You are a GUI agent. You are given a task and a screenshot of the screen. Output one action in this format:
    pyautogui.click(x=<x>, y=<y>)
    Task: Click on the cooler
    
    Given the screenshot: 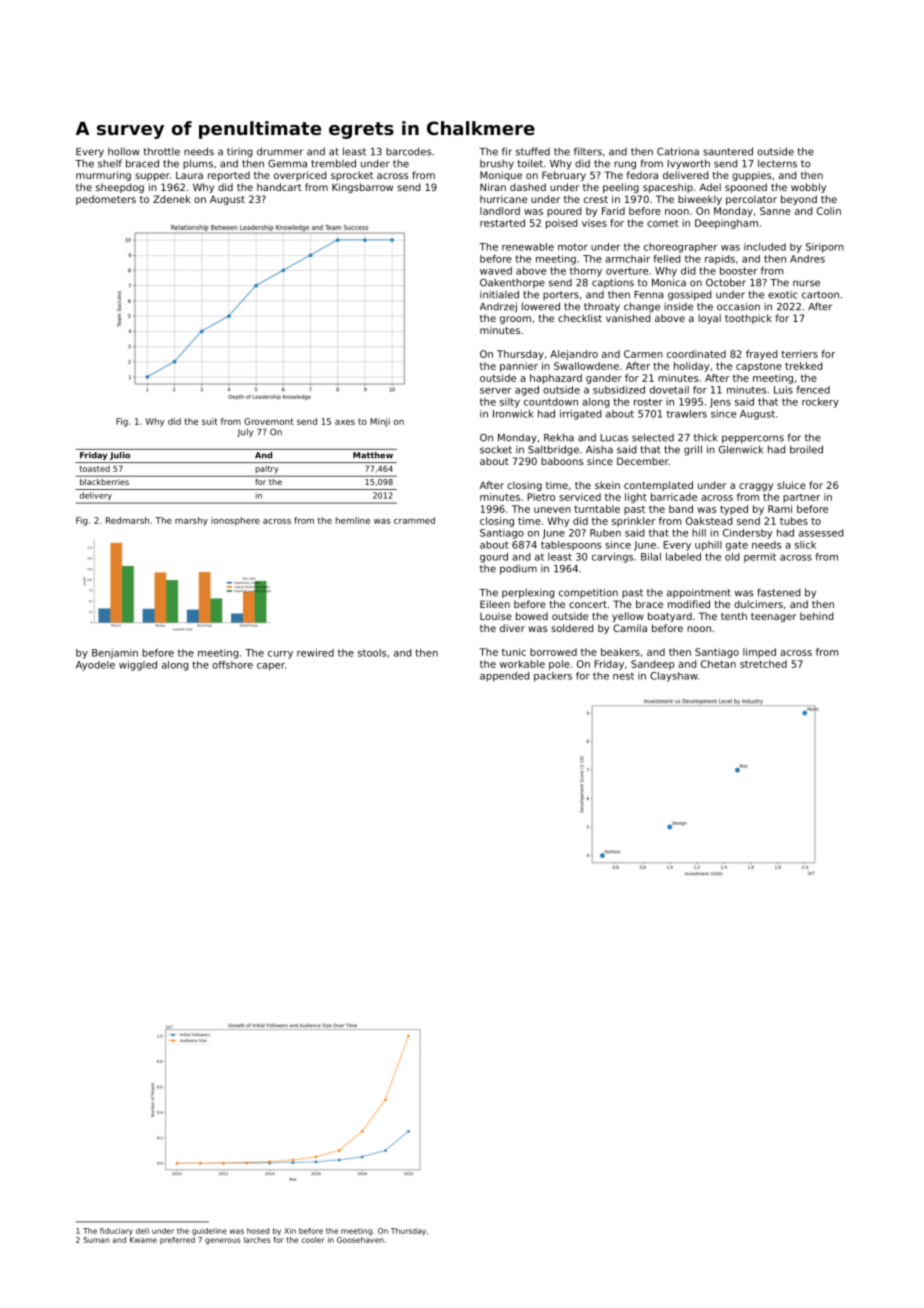 What is the action you would take?
    pyautogui.click(x=313, y=1240)
